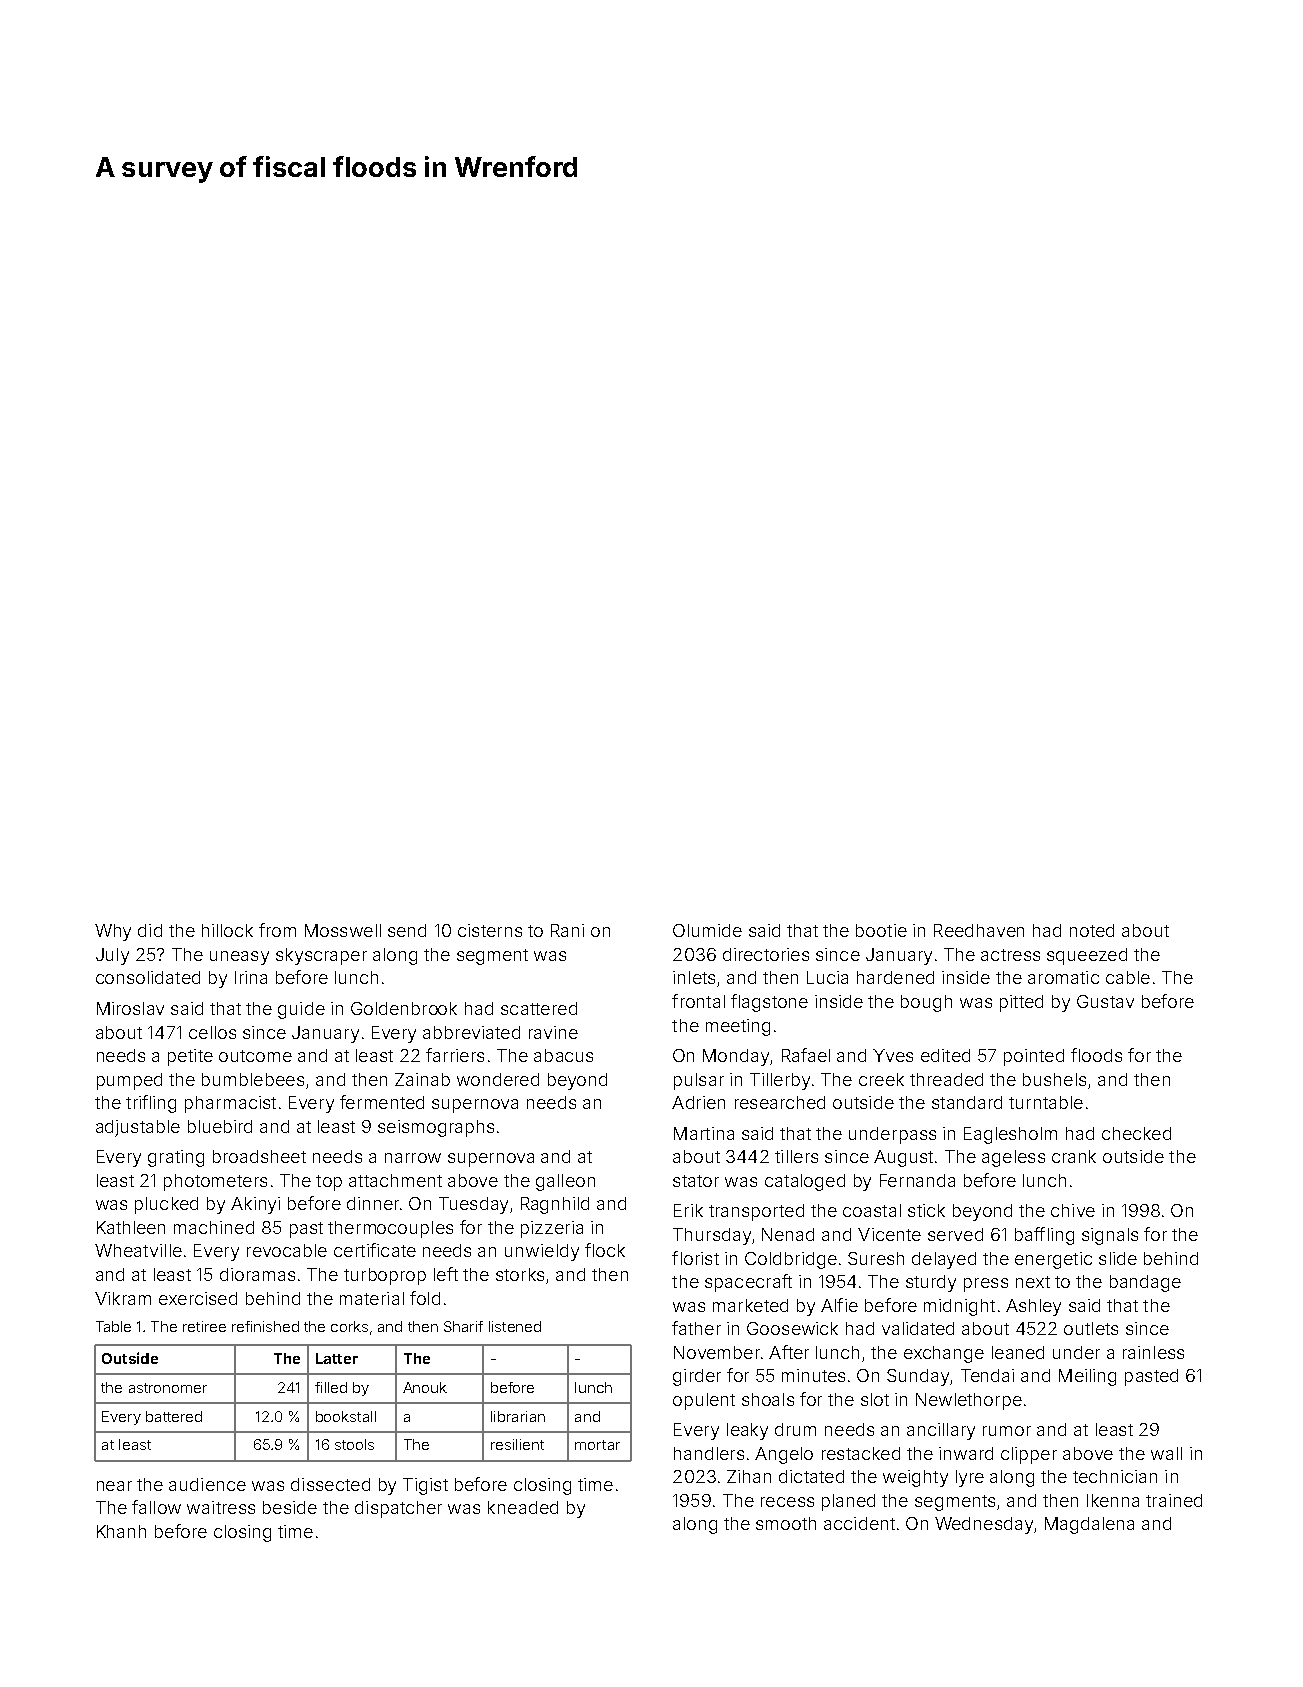 The height and width of the image is (1687, 1303). What do you see at coordinates (463, 1326) in the image?
I see `Sharif` at bounding box center [463, 1326].
